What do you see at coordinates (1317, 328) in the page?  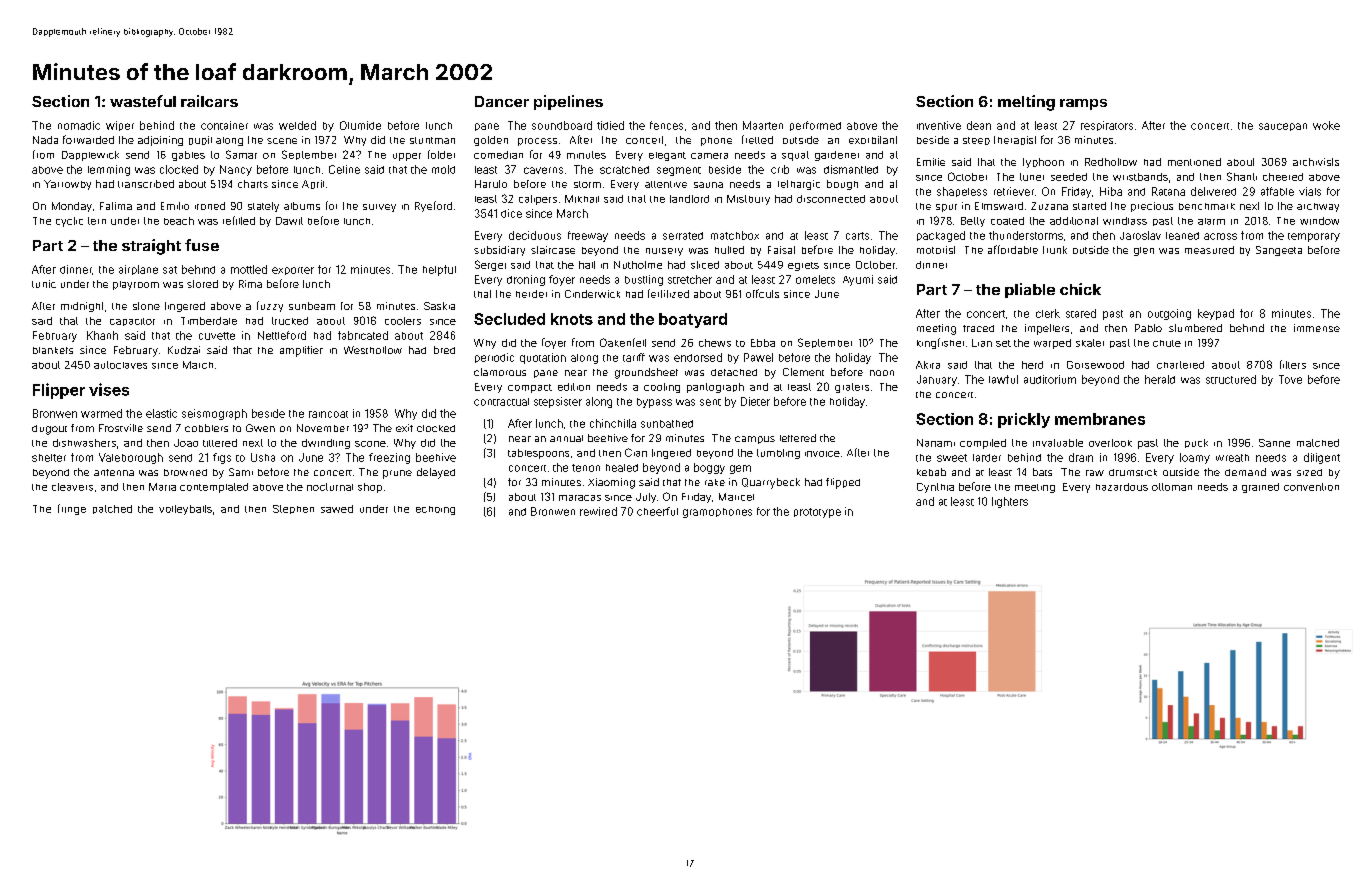 I see `immense` at bounding box center [1317, 328].
